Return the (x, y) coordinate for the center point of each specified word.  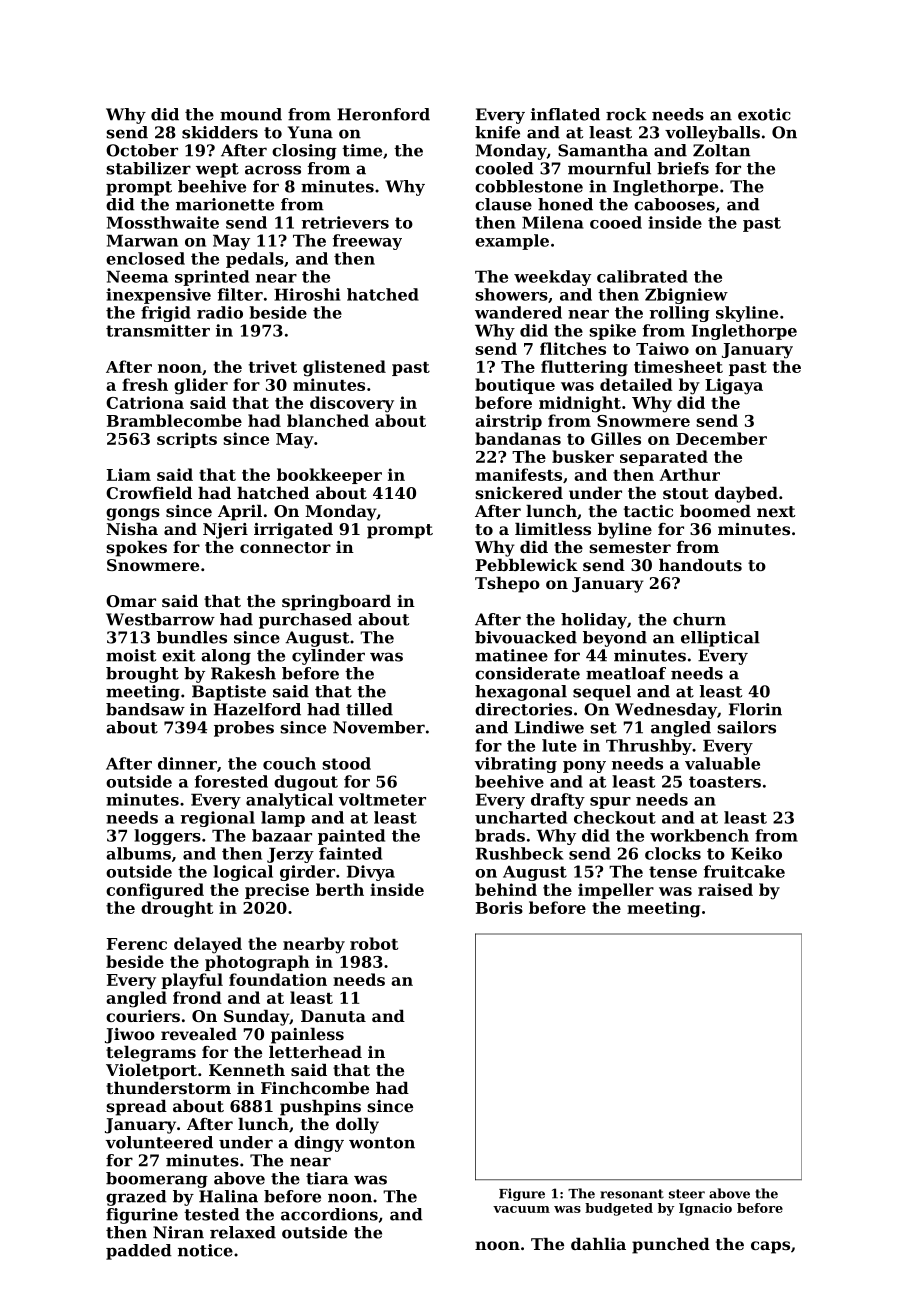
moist (131, 655)
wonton (382, 1143)
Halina (228, 1196)
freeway (367, 242)
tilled (369, 709)
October (142, 150)
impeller (616, 891)
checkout (615, 817)
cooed (616, 222)
